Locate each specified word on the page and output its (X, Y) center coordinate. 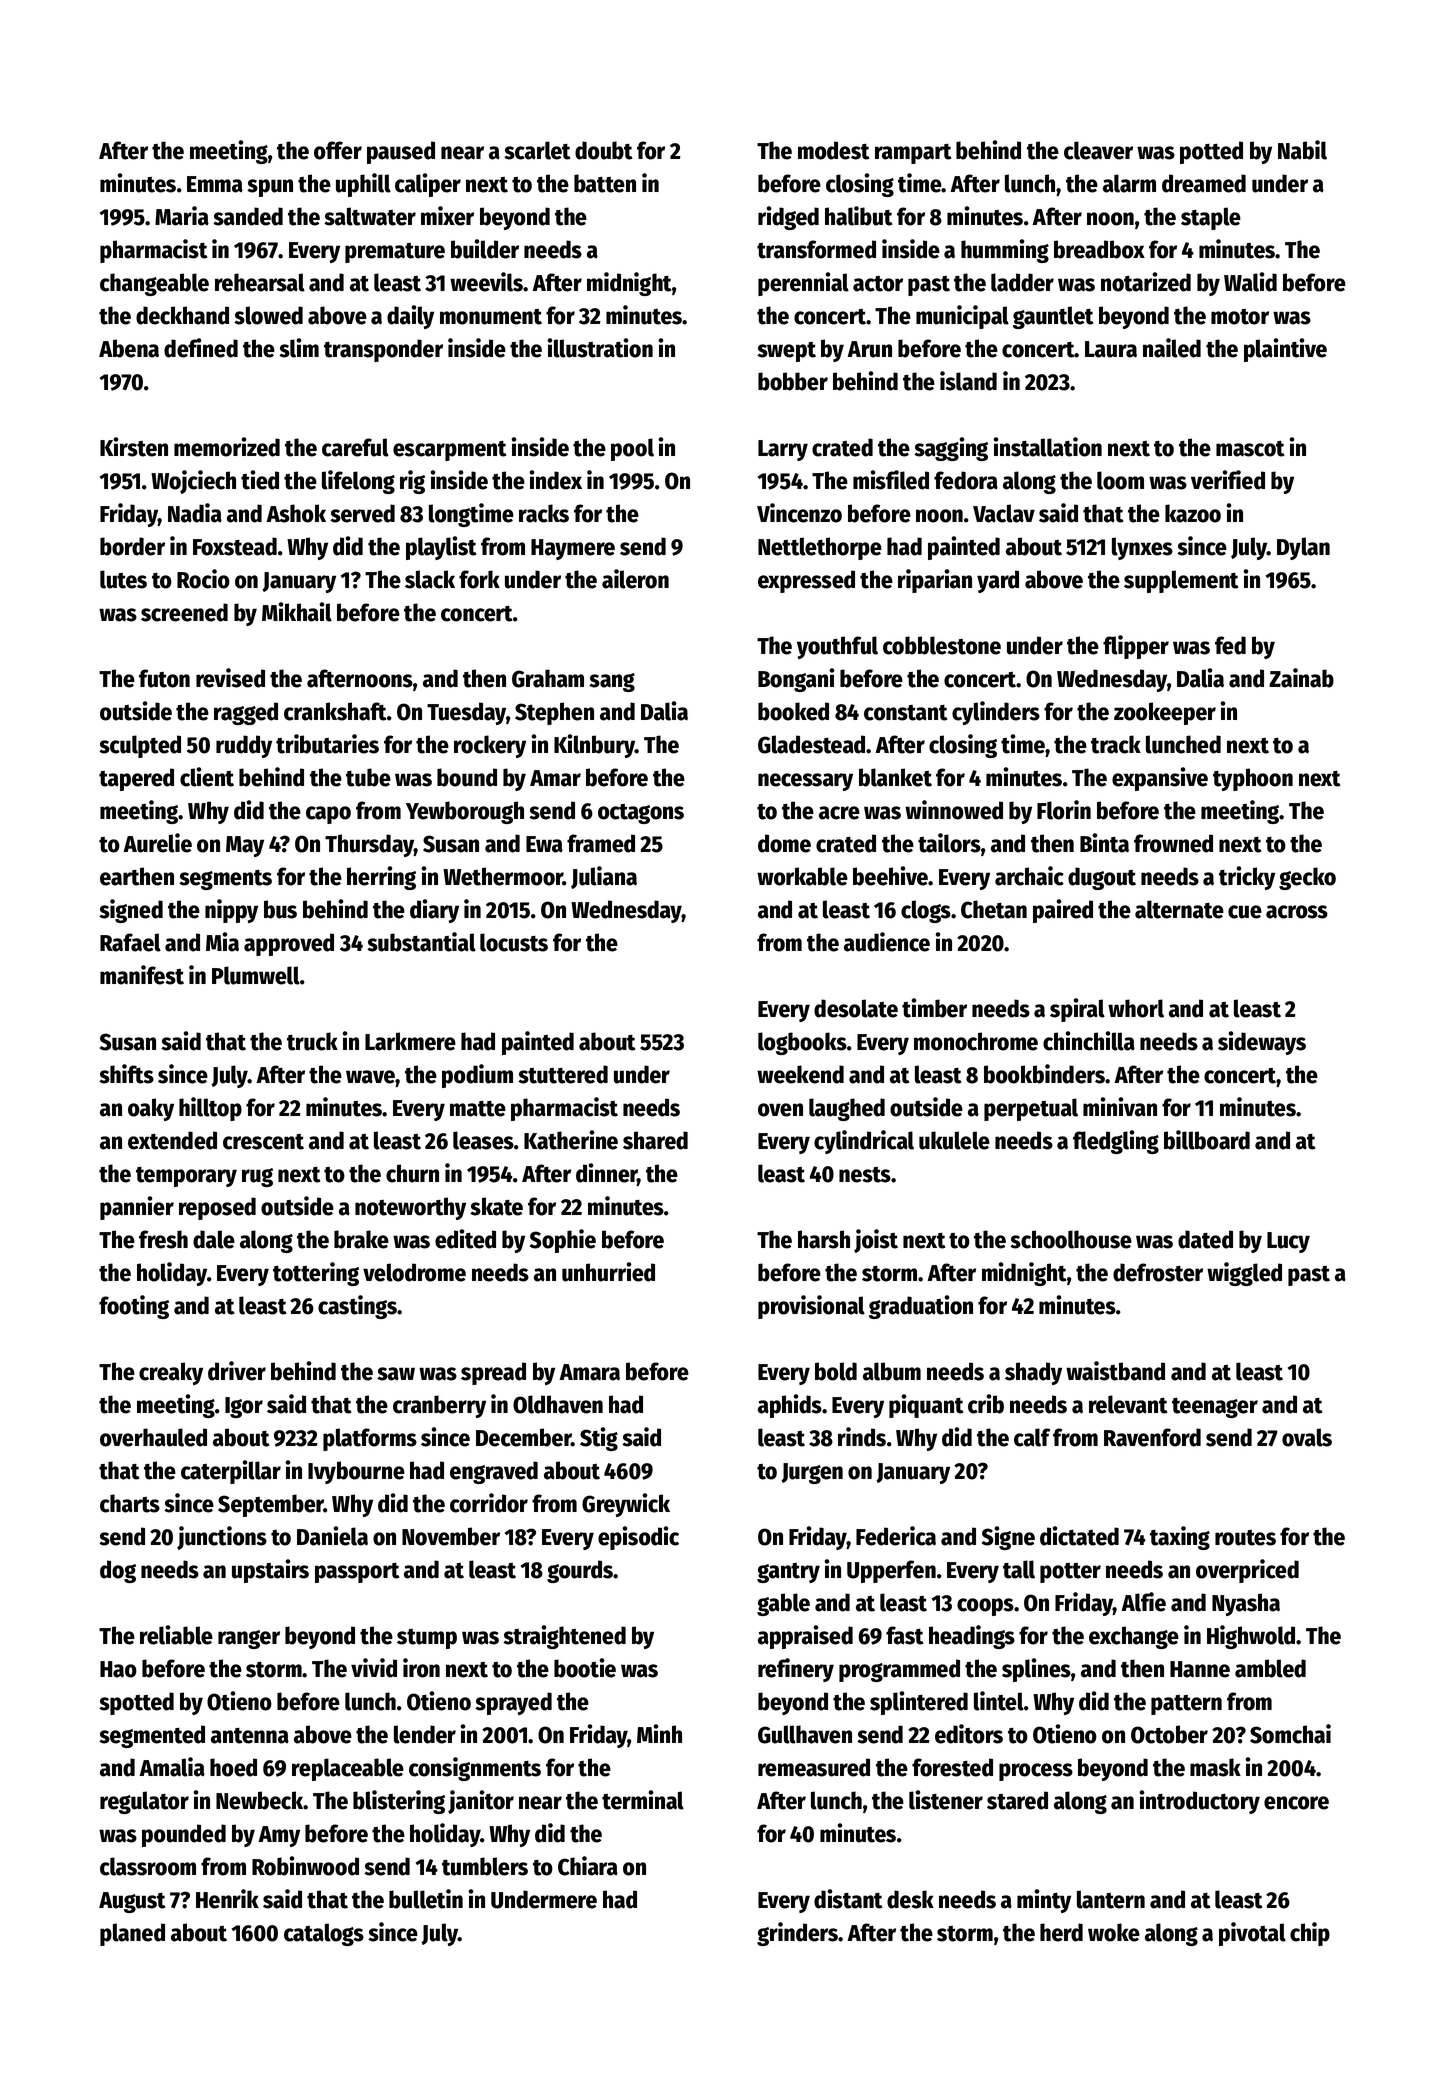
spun (270, 188)
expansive (1160, 779)
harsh (824, 1239)
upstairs (270, 1571)
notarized (1146, 282)
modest (834, 150)
